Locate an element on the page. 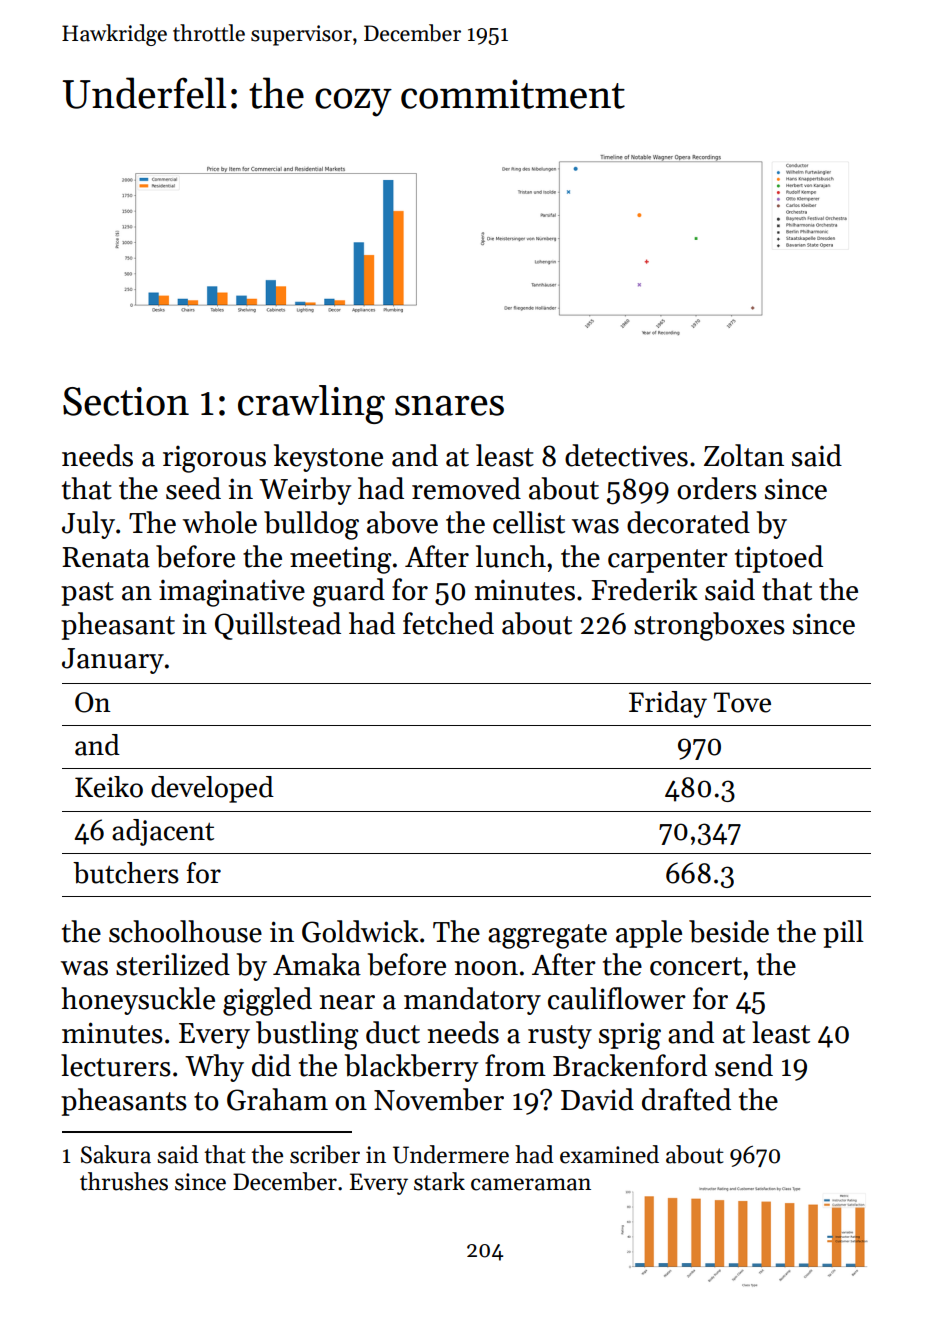  examined is located at coordinates (609, 1154).
